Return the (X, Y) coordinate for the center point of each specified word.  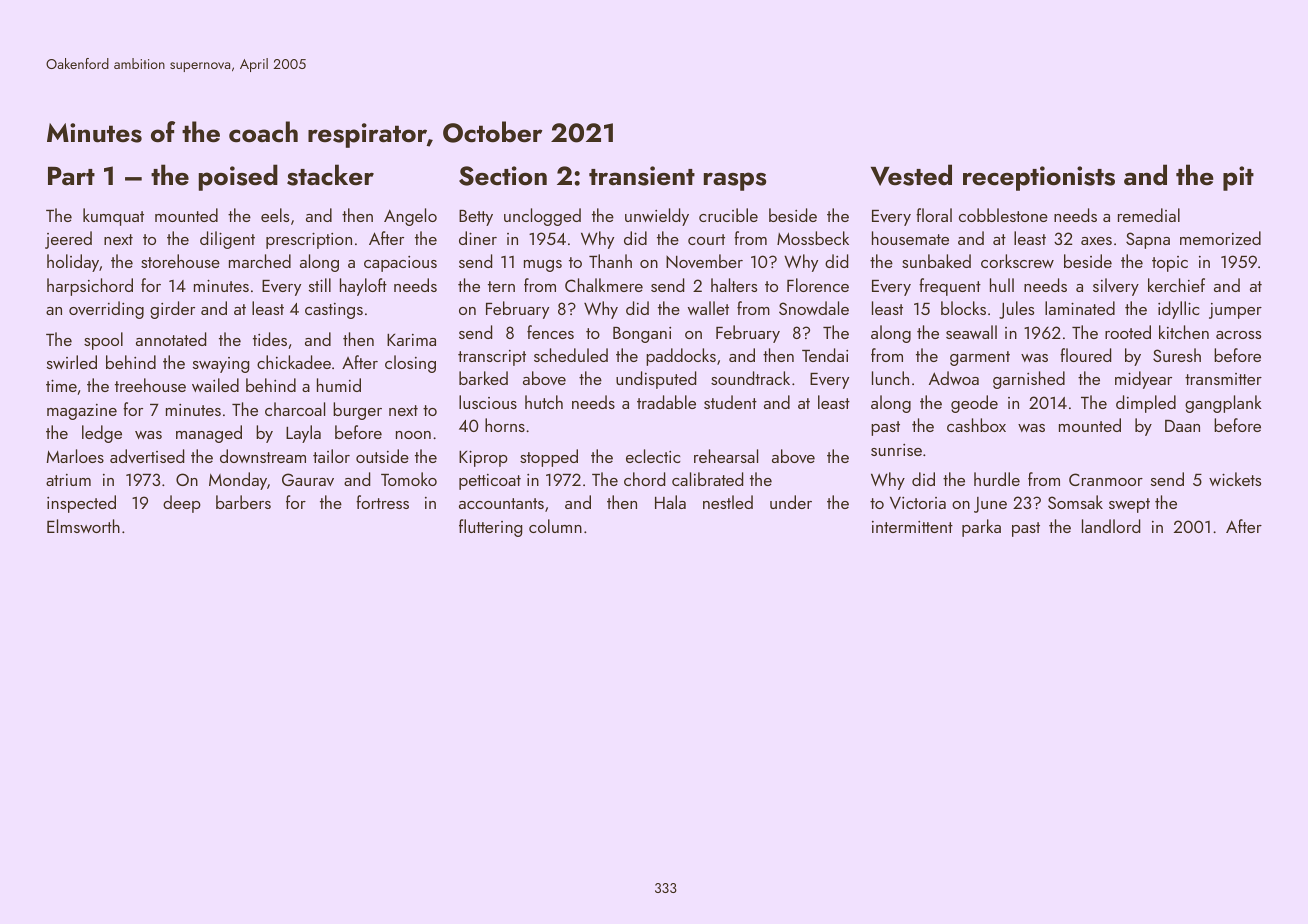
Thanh (610, 261)
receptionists (1039, 178)
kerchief (1176, 285)
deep (182, 504)
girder (172, 310)
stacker (330, 175)
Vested (911, 175)
